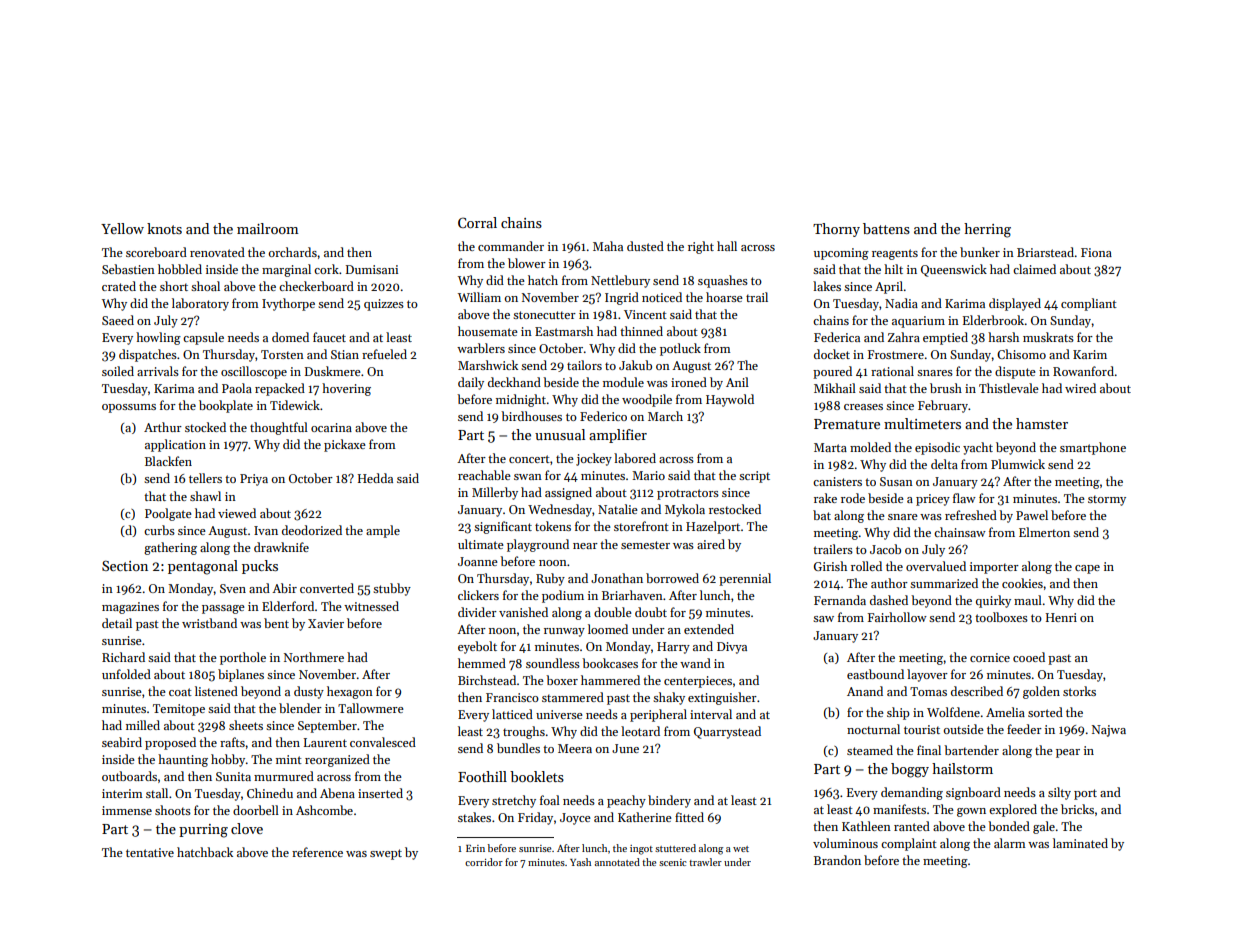 Image resolution: width=1233 pixels, height=952 pixels. I want to click on Temitope, so click(179, 710).
